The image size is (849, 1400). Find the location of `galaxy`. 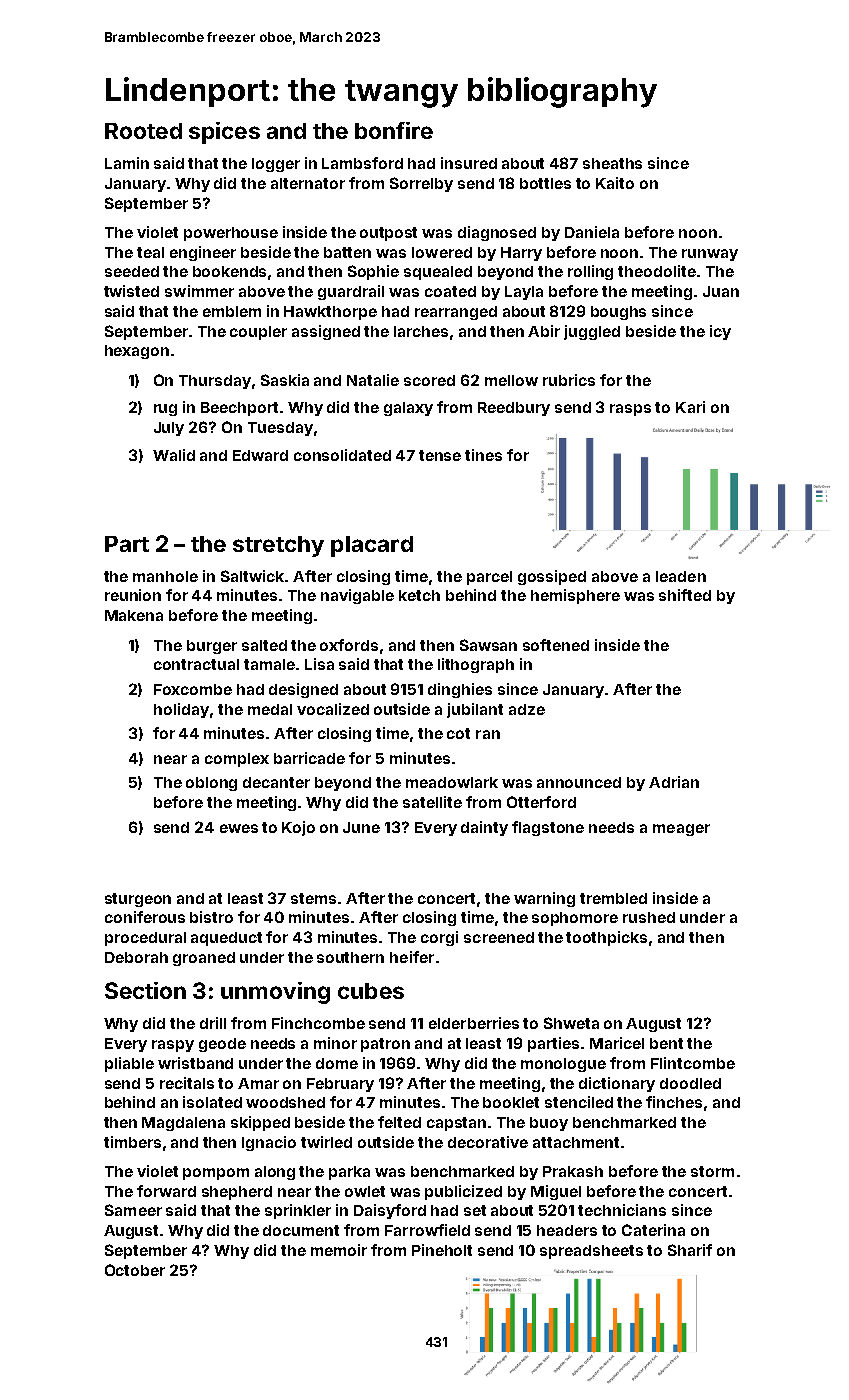

galaxy is located at coordinates (408, 409).
